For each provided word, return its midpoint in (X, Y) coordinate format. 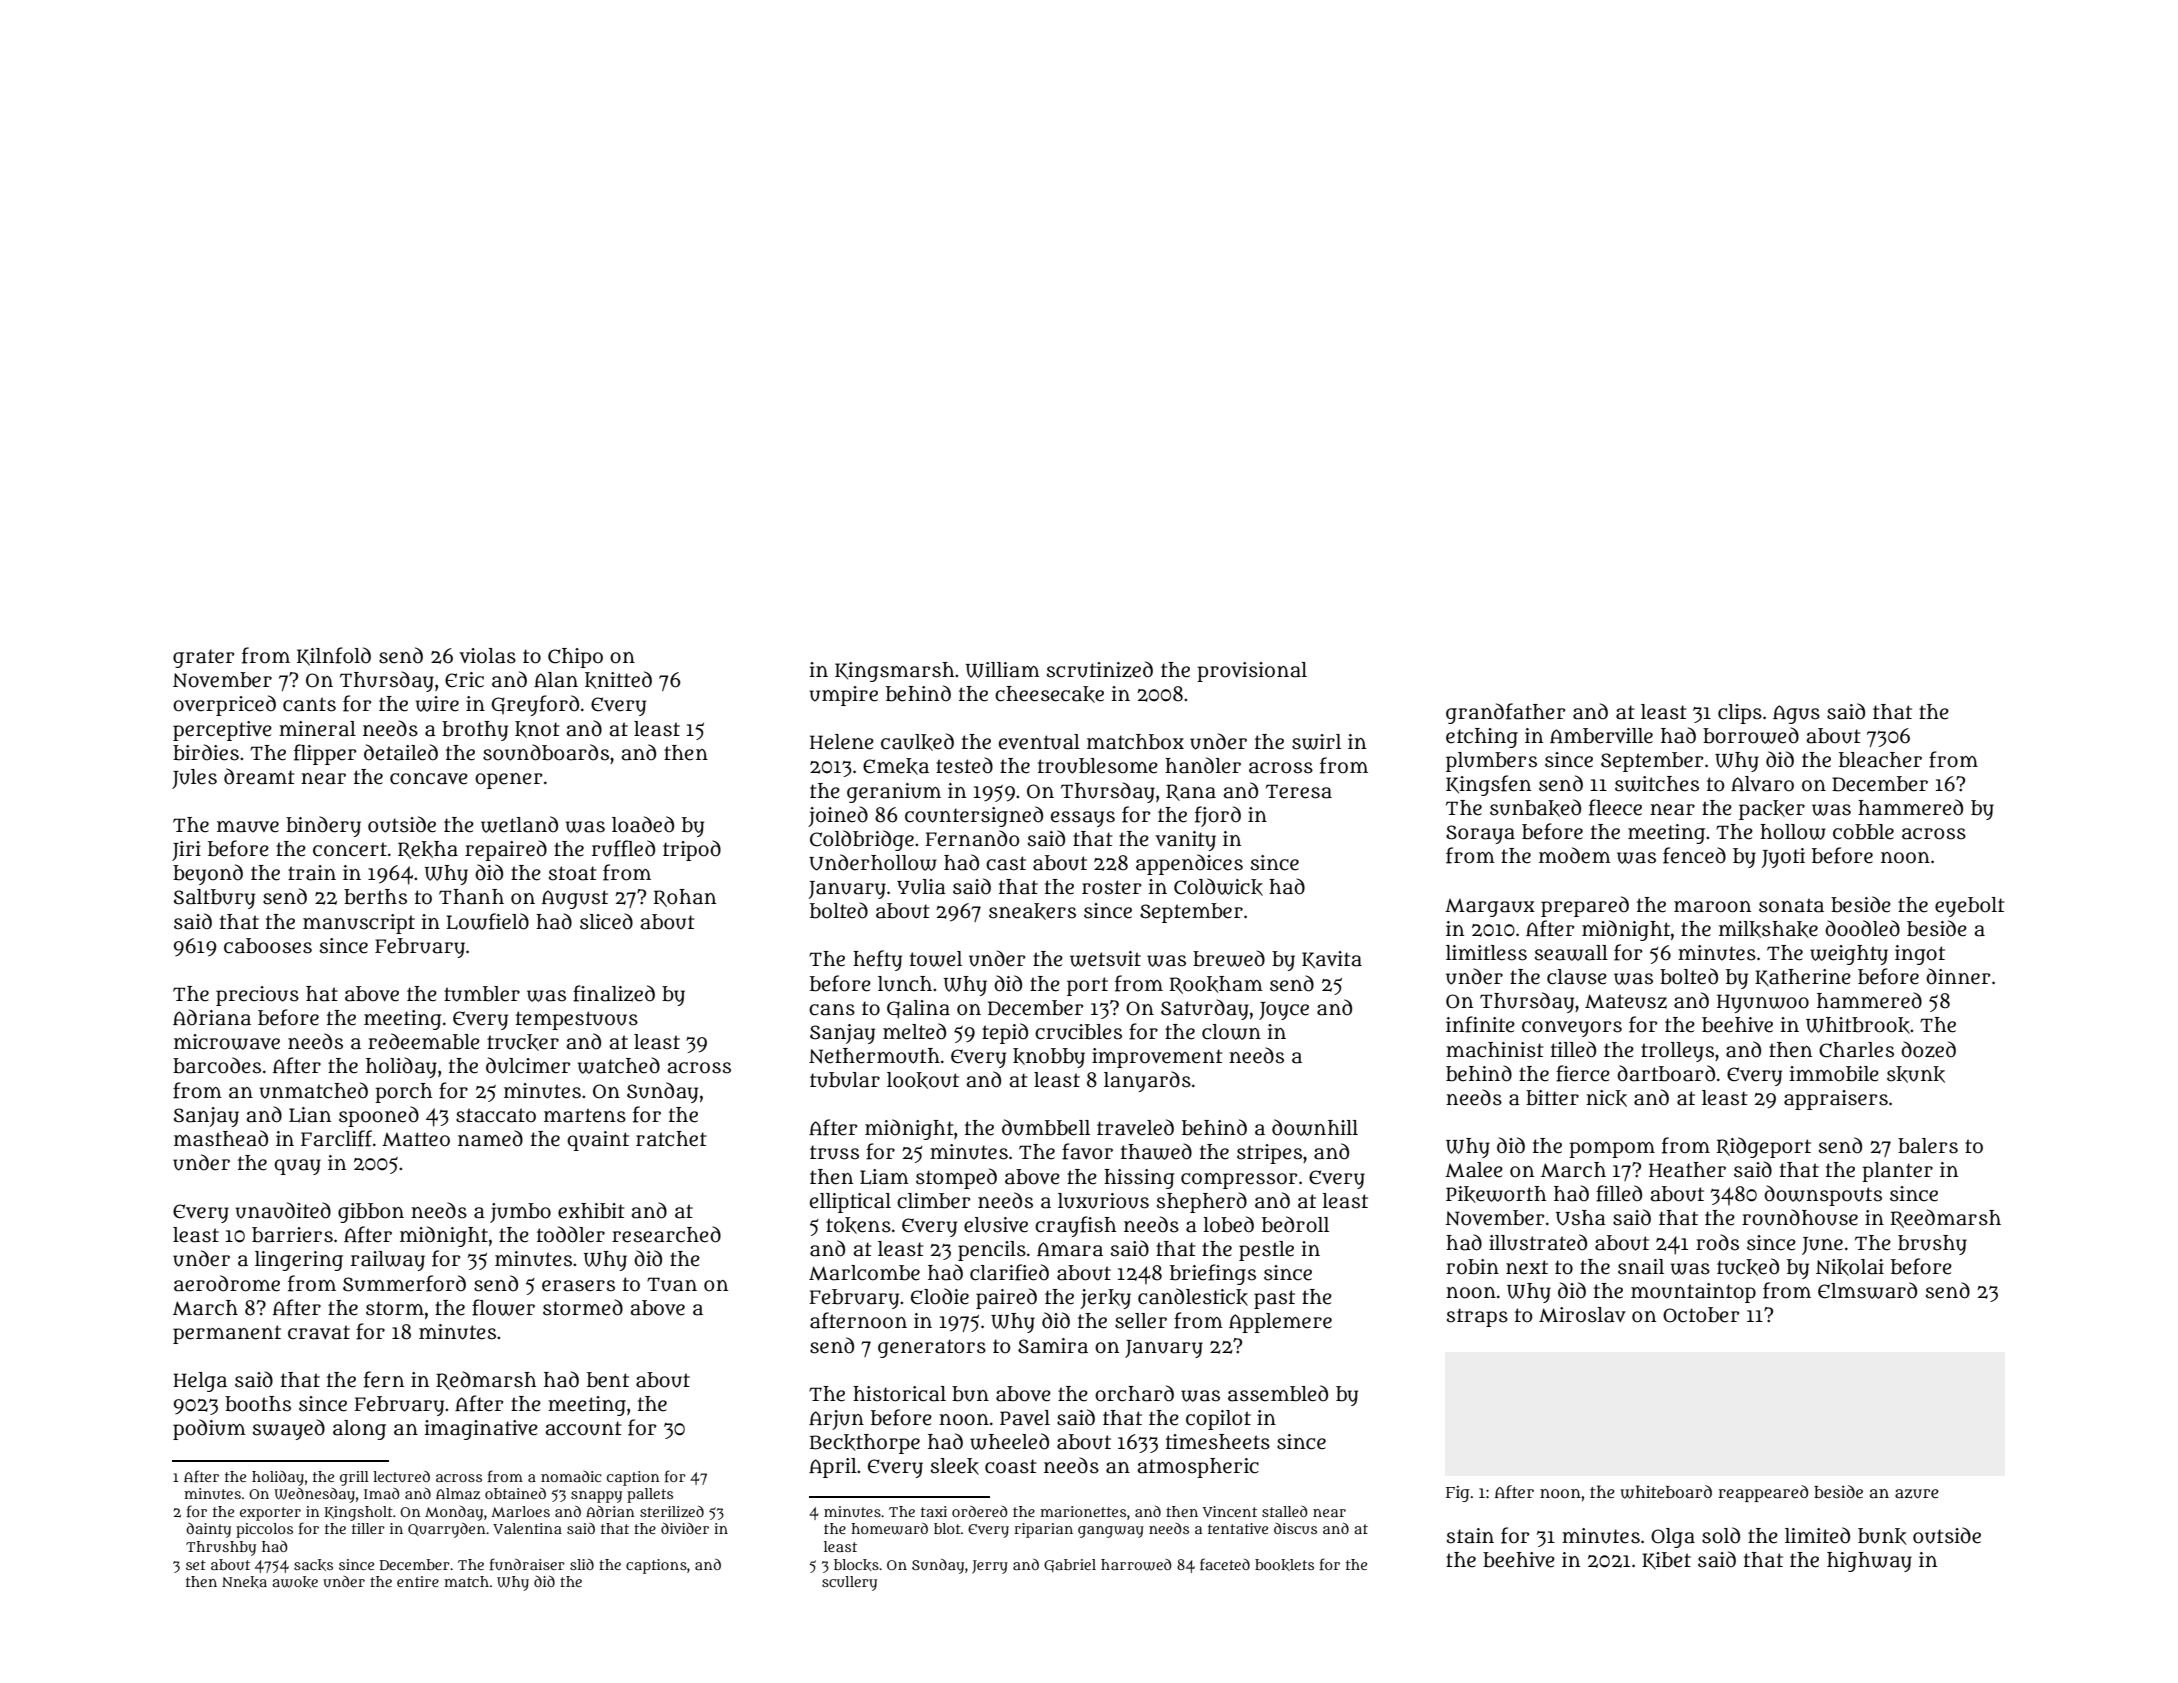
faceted (1225, 1564)
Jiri (186, 851)
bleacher (1880, 760)
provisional (1252, 672)
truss (834, 1152)
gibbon (371, 1213)
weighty (1849, 955)
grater (203, 658)
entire (418, 1581)
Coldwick (1218, 887)
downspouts (1823, 1195)
